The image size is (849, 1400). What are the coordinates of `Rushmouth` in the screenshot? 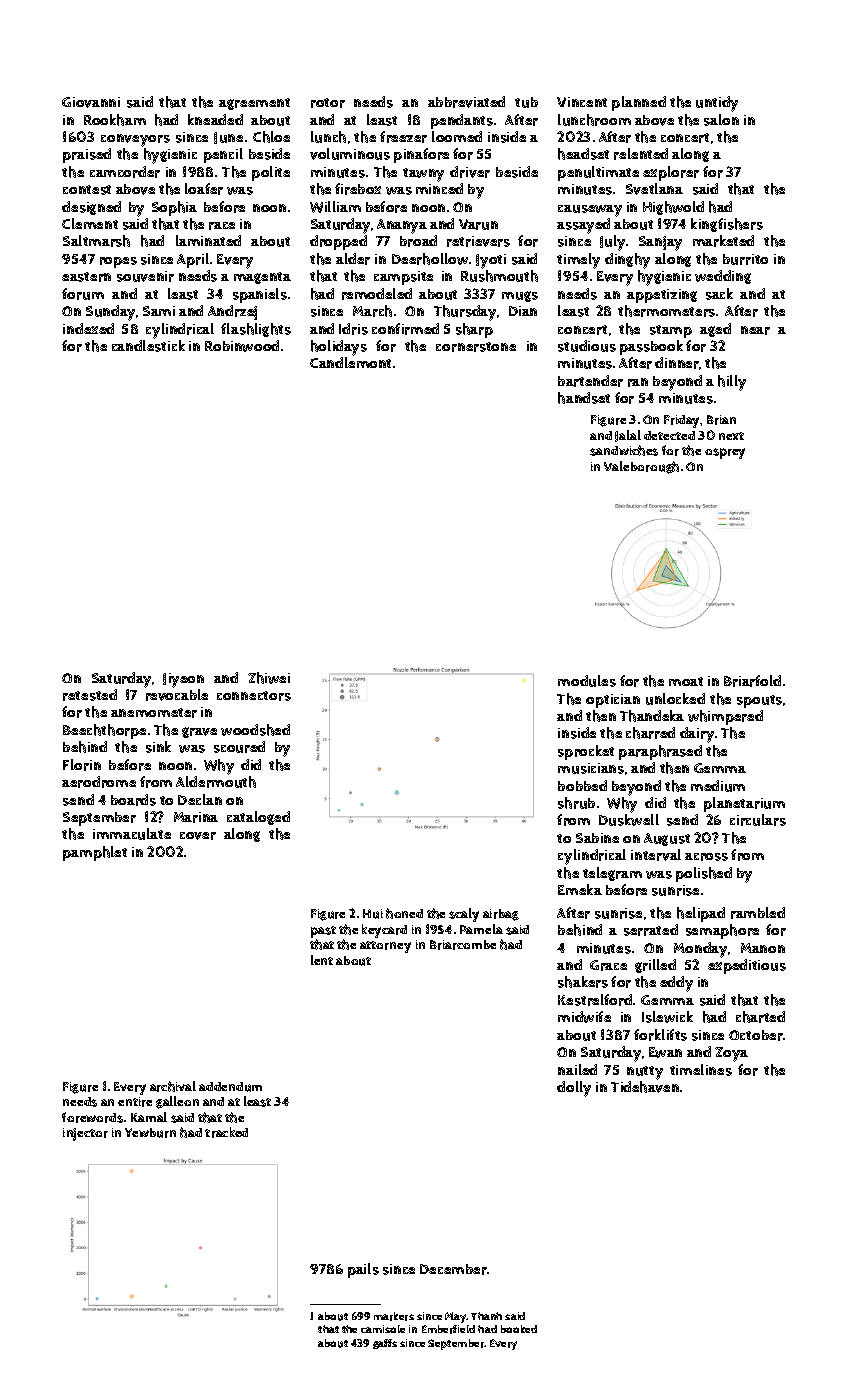 It's located at (499, 276).
